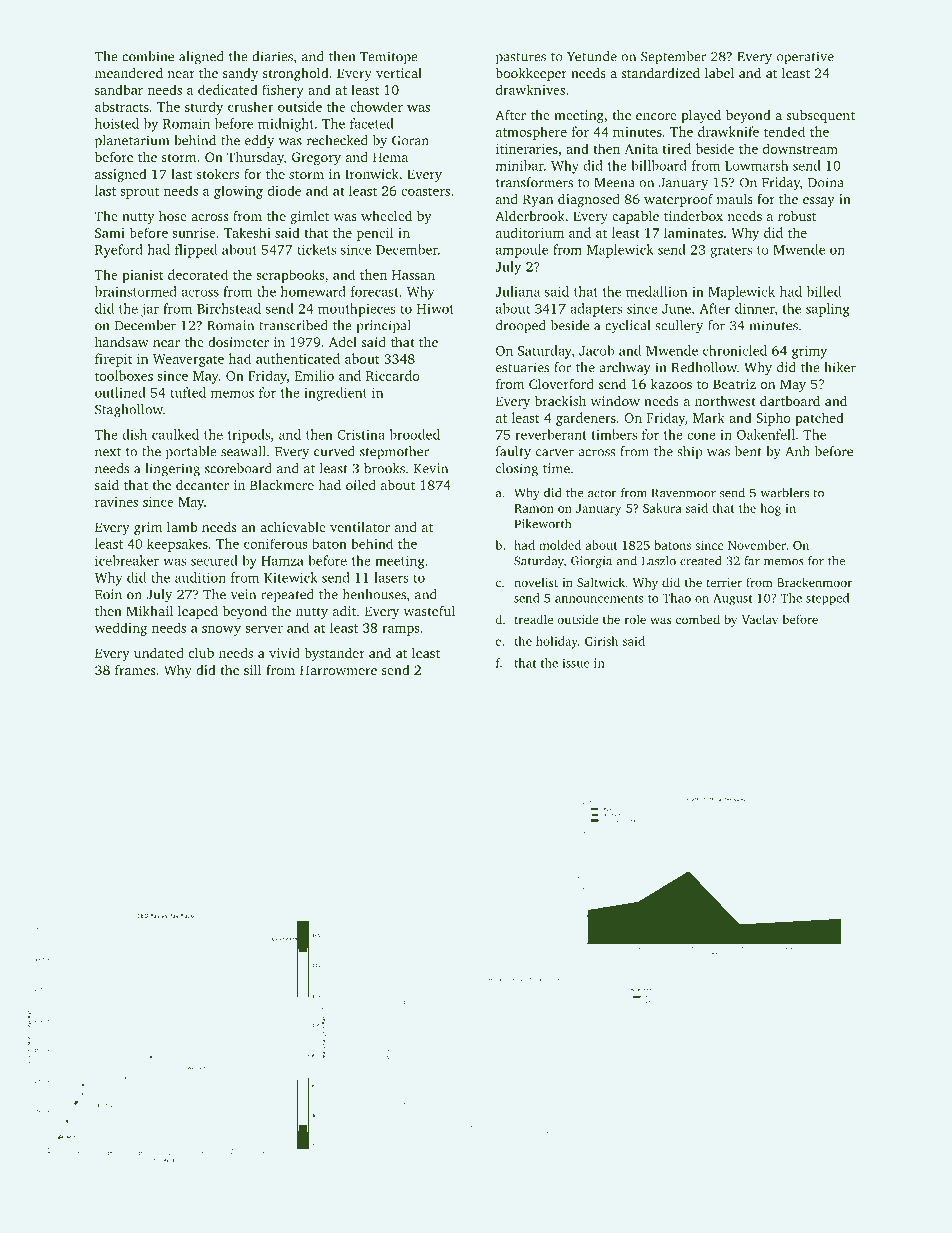 The width and height of the screenshot is (952, 1233). What do you see at coordinates (520, 165) in the screenshot?
I see `minibar` at bounding box center [520, 165].
